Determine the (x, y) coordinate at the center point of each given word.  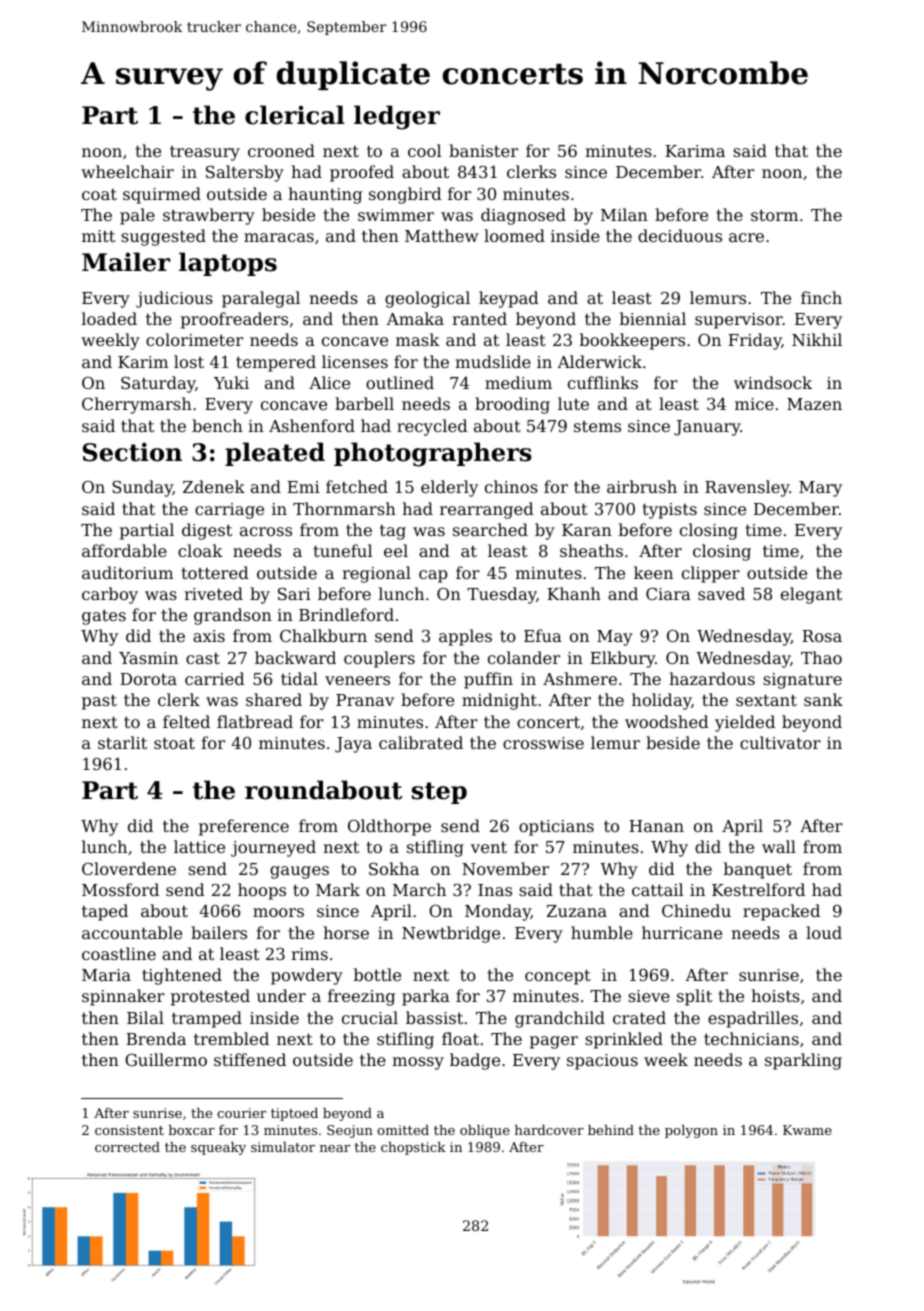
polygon (691, 1131)
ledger (397, 117)
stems (597, 426)
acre (746, 237)
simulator (283, 1147)
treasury (205, 153)
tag (393, 532)
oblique (485, 1131)
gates (104, 617)
